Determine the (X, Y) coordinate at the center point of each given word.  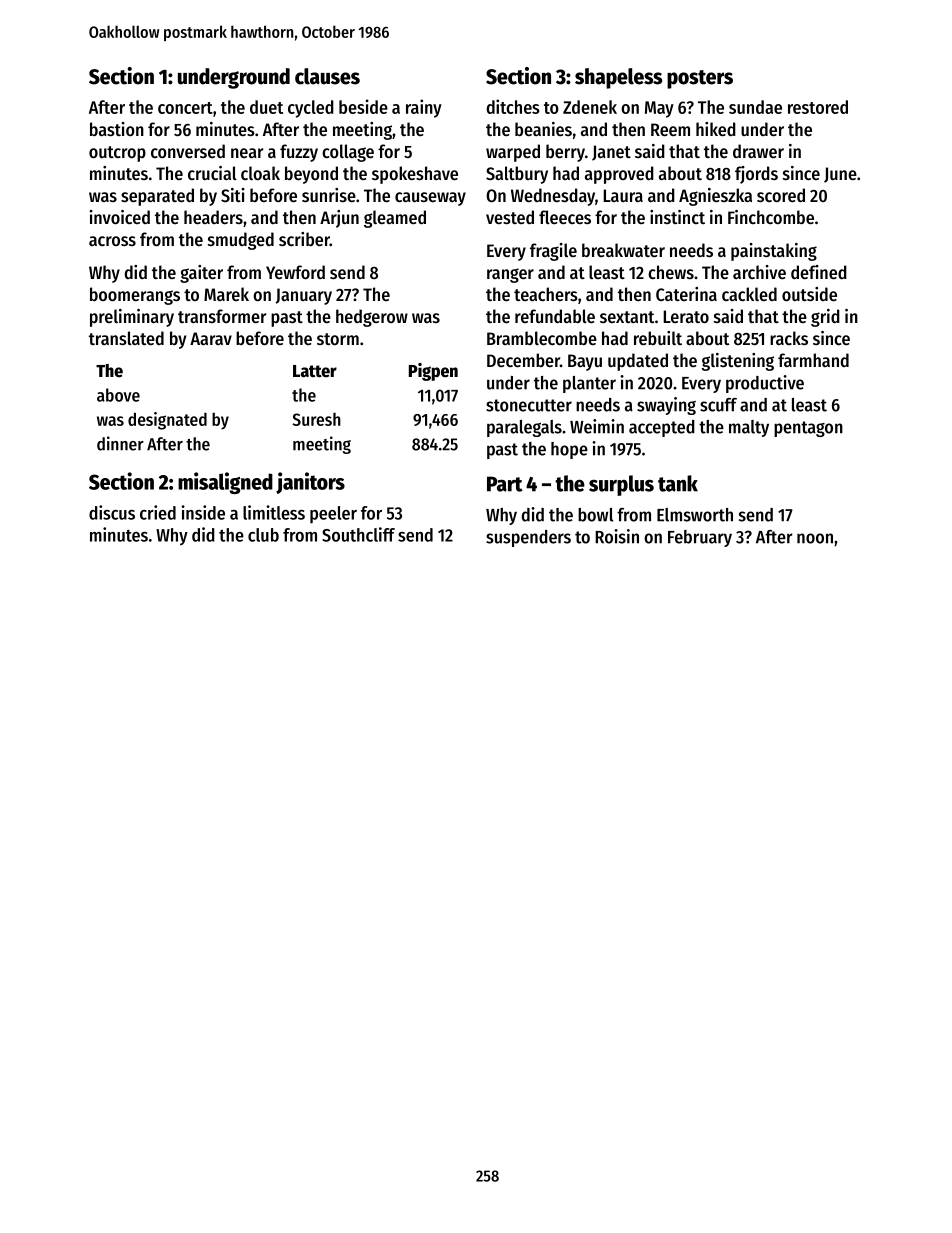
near (247, 153)
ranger (510, 275)
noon (815, 538)
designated (167, 421)
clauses (327, 76)
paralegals (524, 428)
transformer (222, 316)
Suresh (316, 419)
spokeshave (415, 175)
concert (185, 108)
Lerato (686, 316)
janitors (310, 483)
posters (700, 79)
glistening (738, 362)
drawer (758, 151)
